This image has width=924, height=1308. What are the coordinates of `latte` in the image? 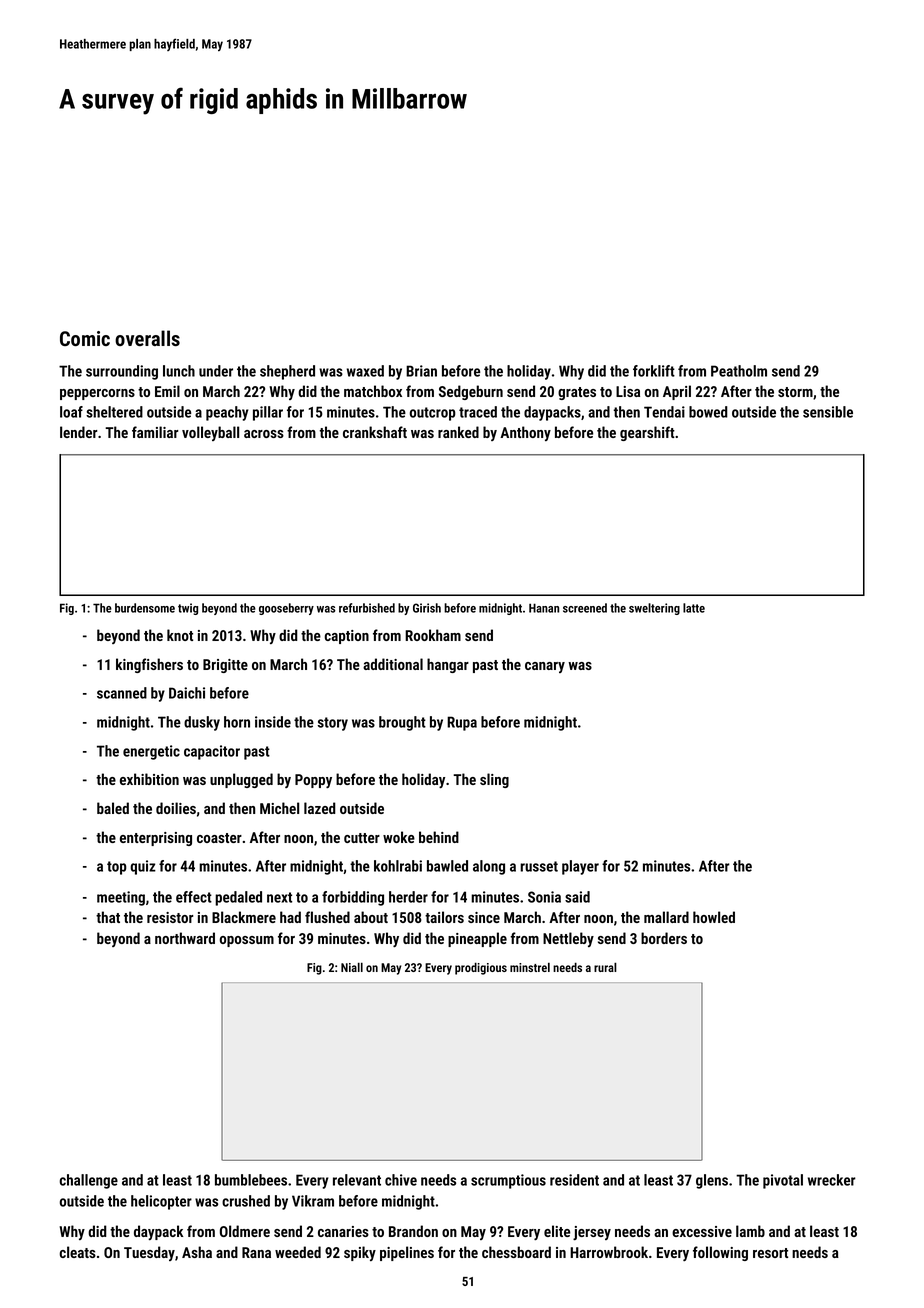 It's located at (694, 608).
